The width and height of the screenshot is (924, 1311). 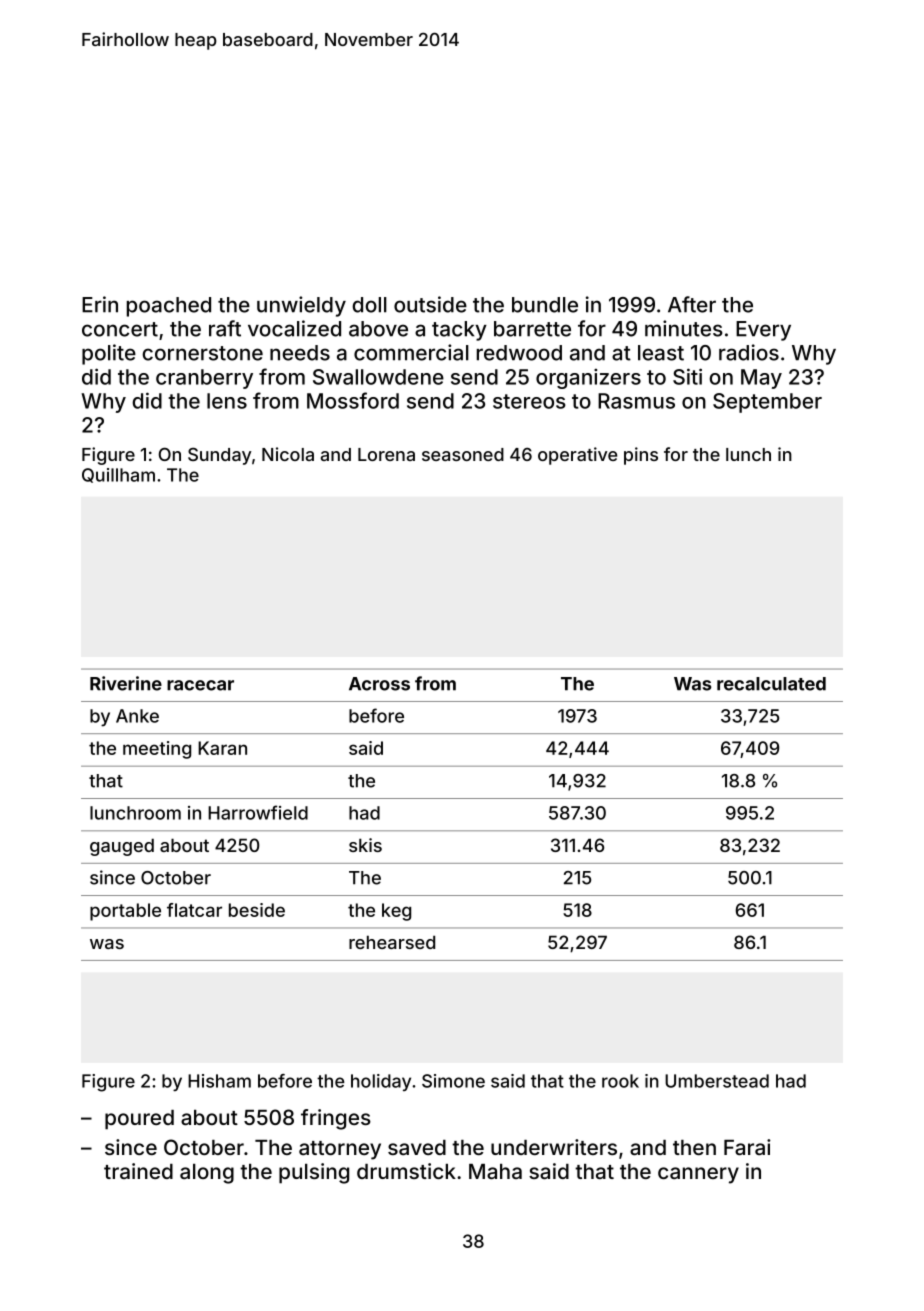 I want to click on Maha, so click(x=495, y=1171).
